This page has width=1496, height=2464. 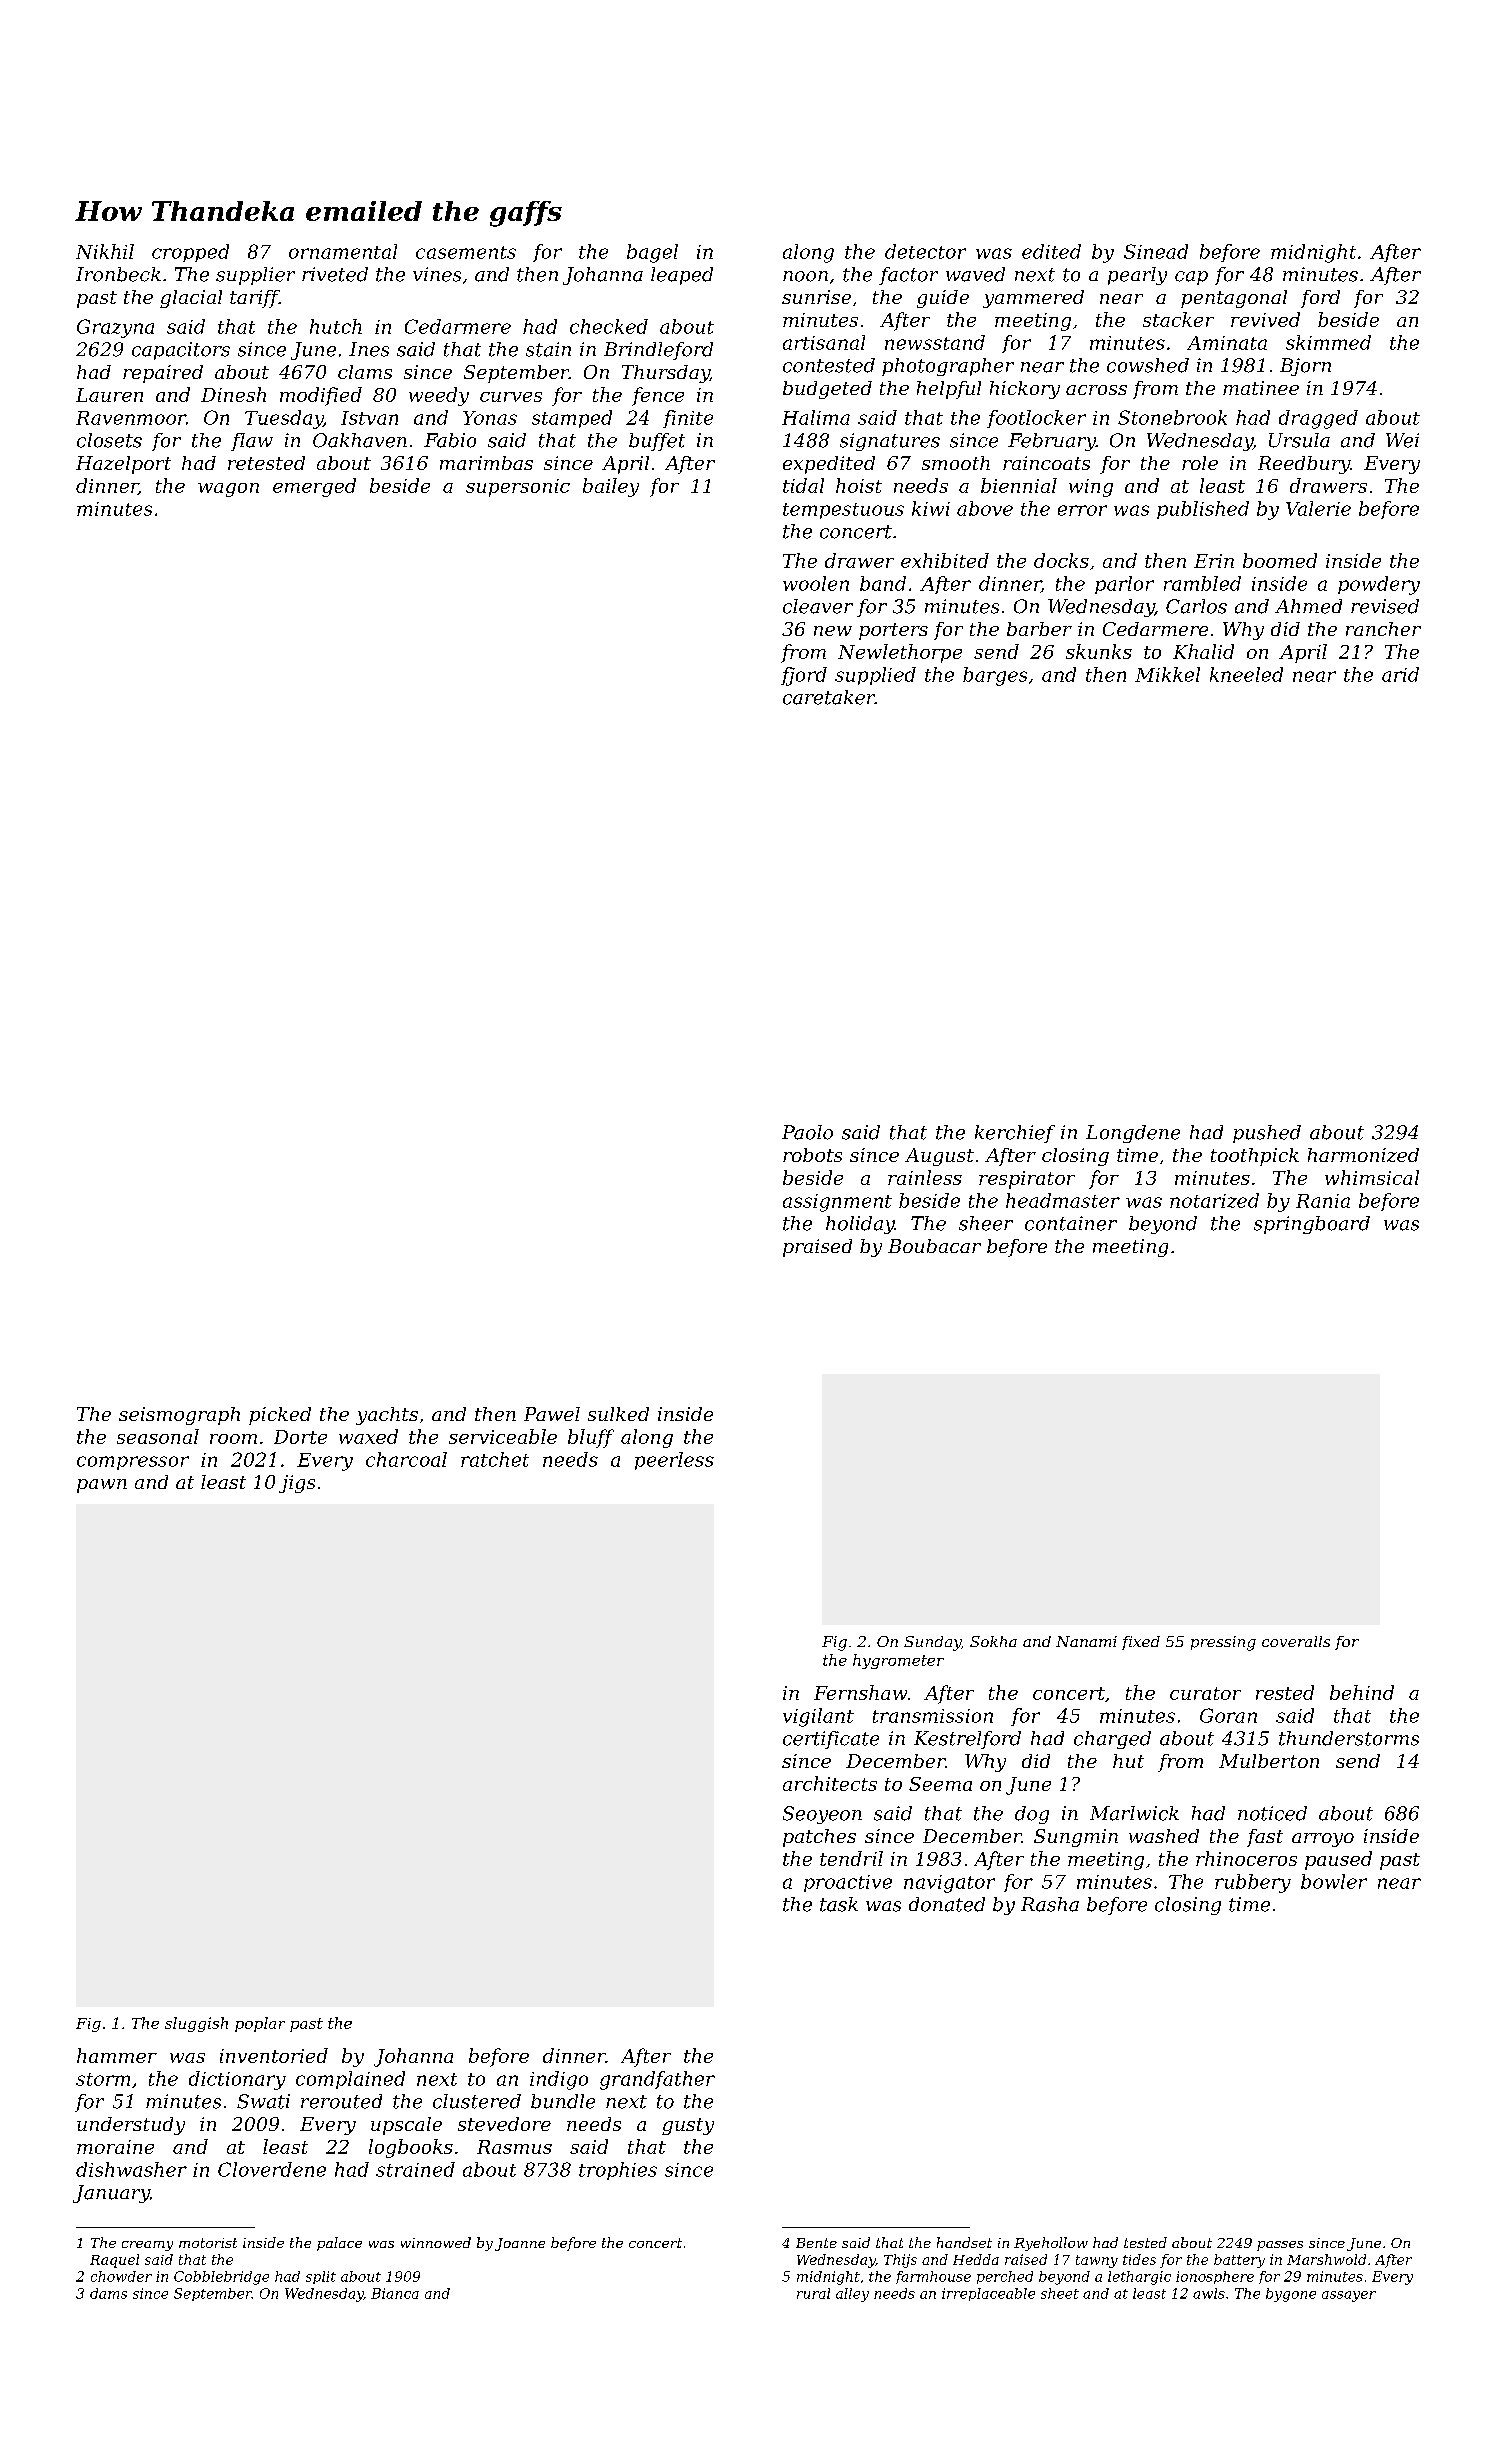 I want to click on Sunday, so click(x=932, y=1643).
